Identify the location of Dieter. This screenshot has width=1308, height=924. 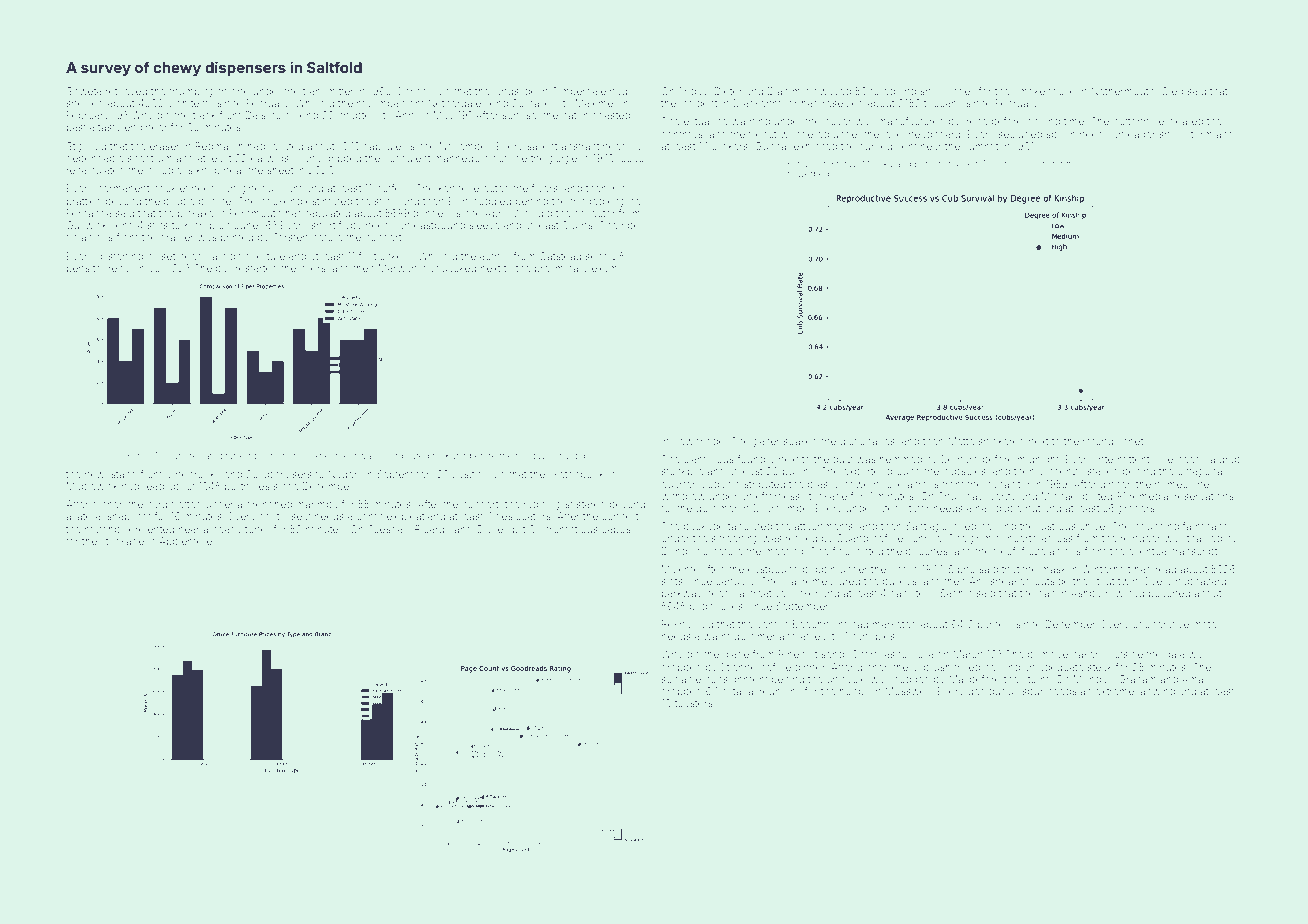
(728, 91).
